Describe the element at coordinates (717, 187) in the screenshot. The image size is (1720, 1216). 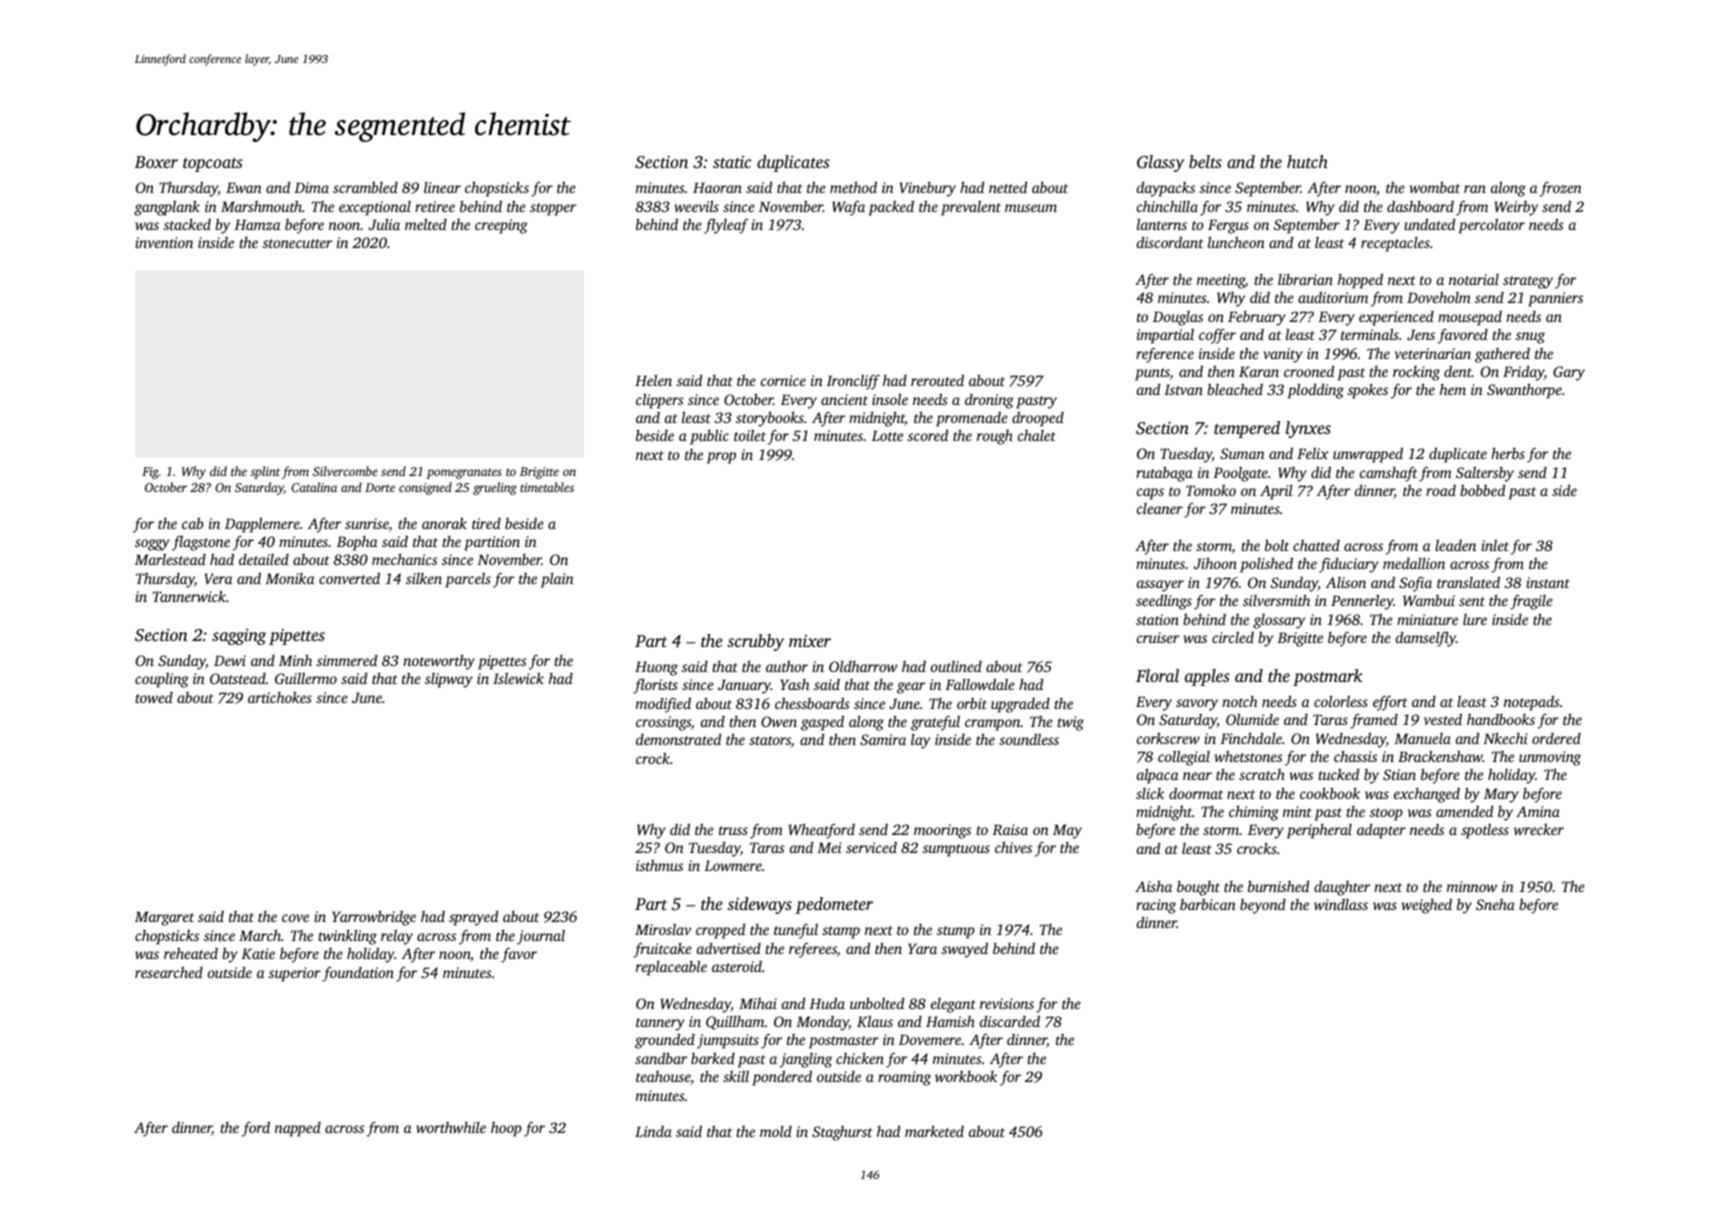
I see `Haoran` at that location.
